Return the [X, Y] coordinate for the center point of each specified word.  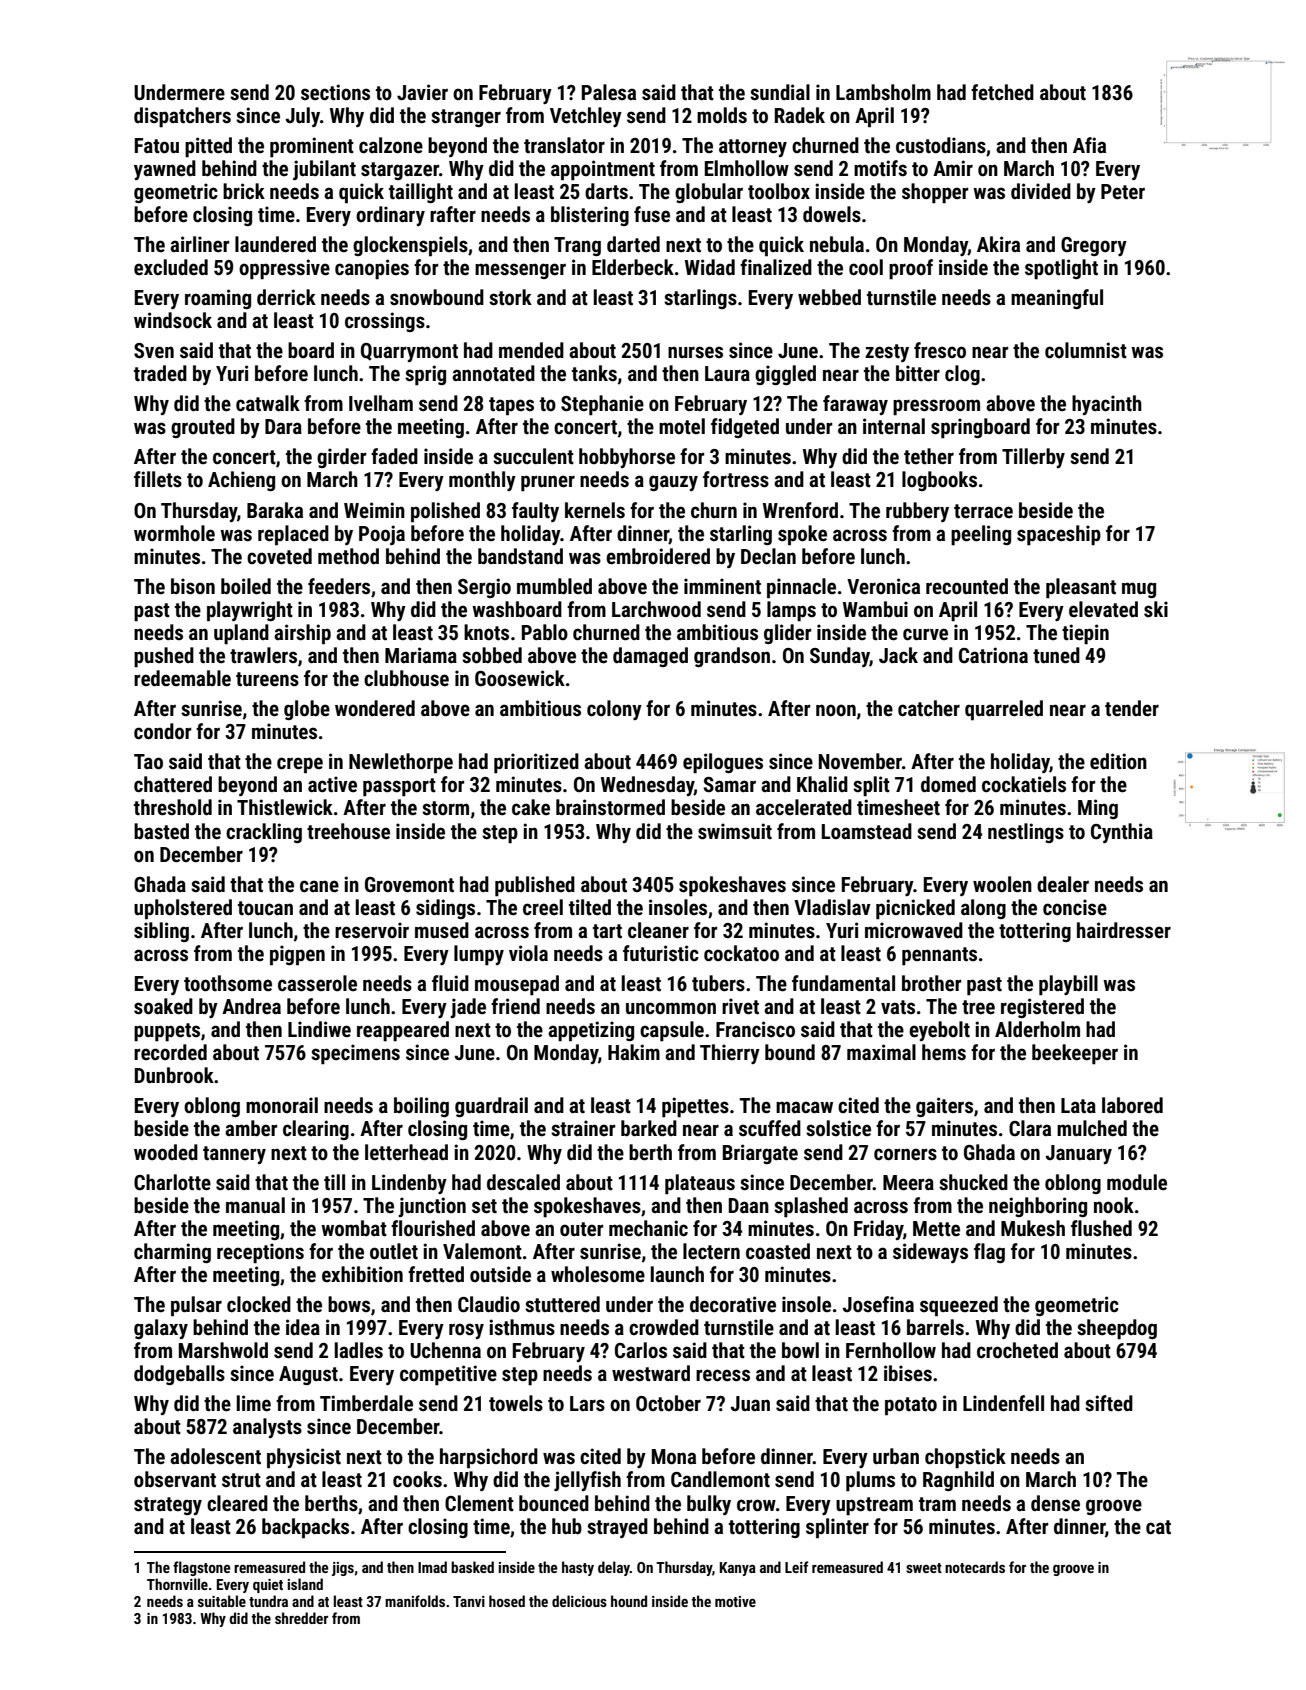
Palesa [609, 92]
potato [911, 1406]
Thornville [177, 1584]
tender [1132, 708]
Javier [422, 92]
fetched [1002, 92]
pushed [164, 657]
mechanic [648, 1228]
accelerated [804, 807]
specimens [355, 1054]
